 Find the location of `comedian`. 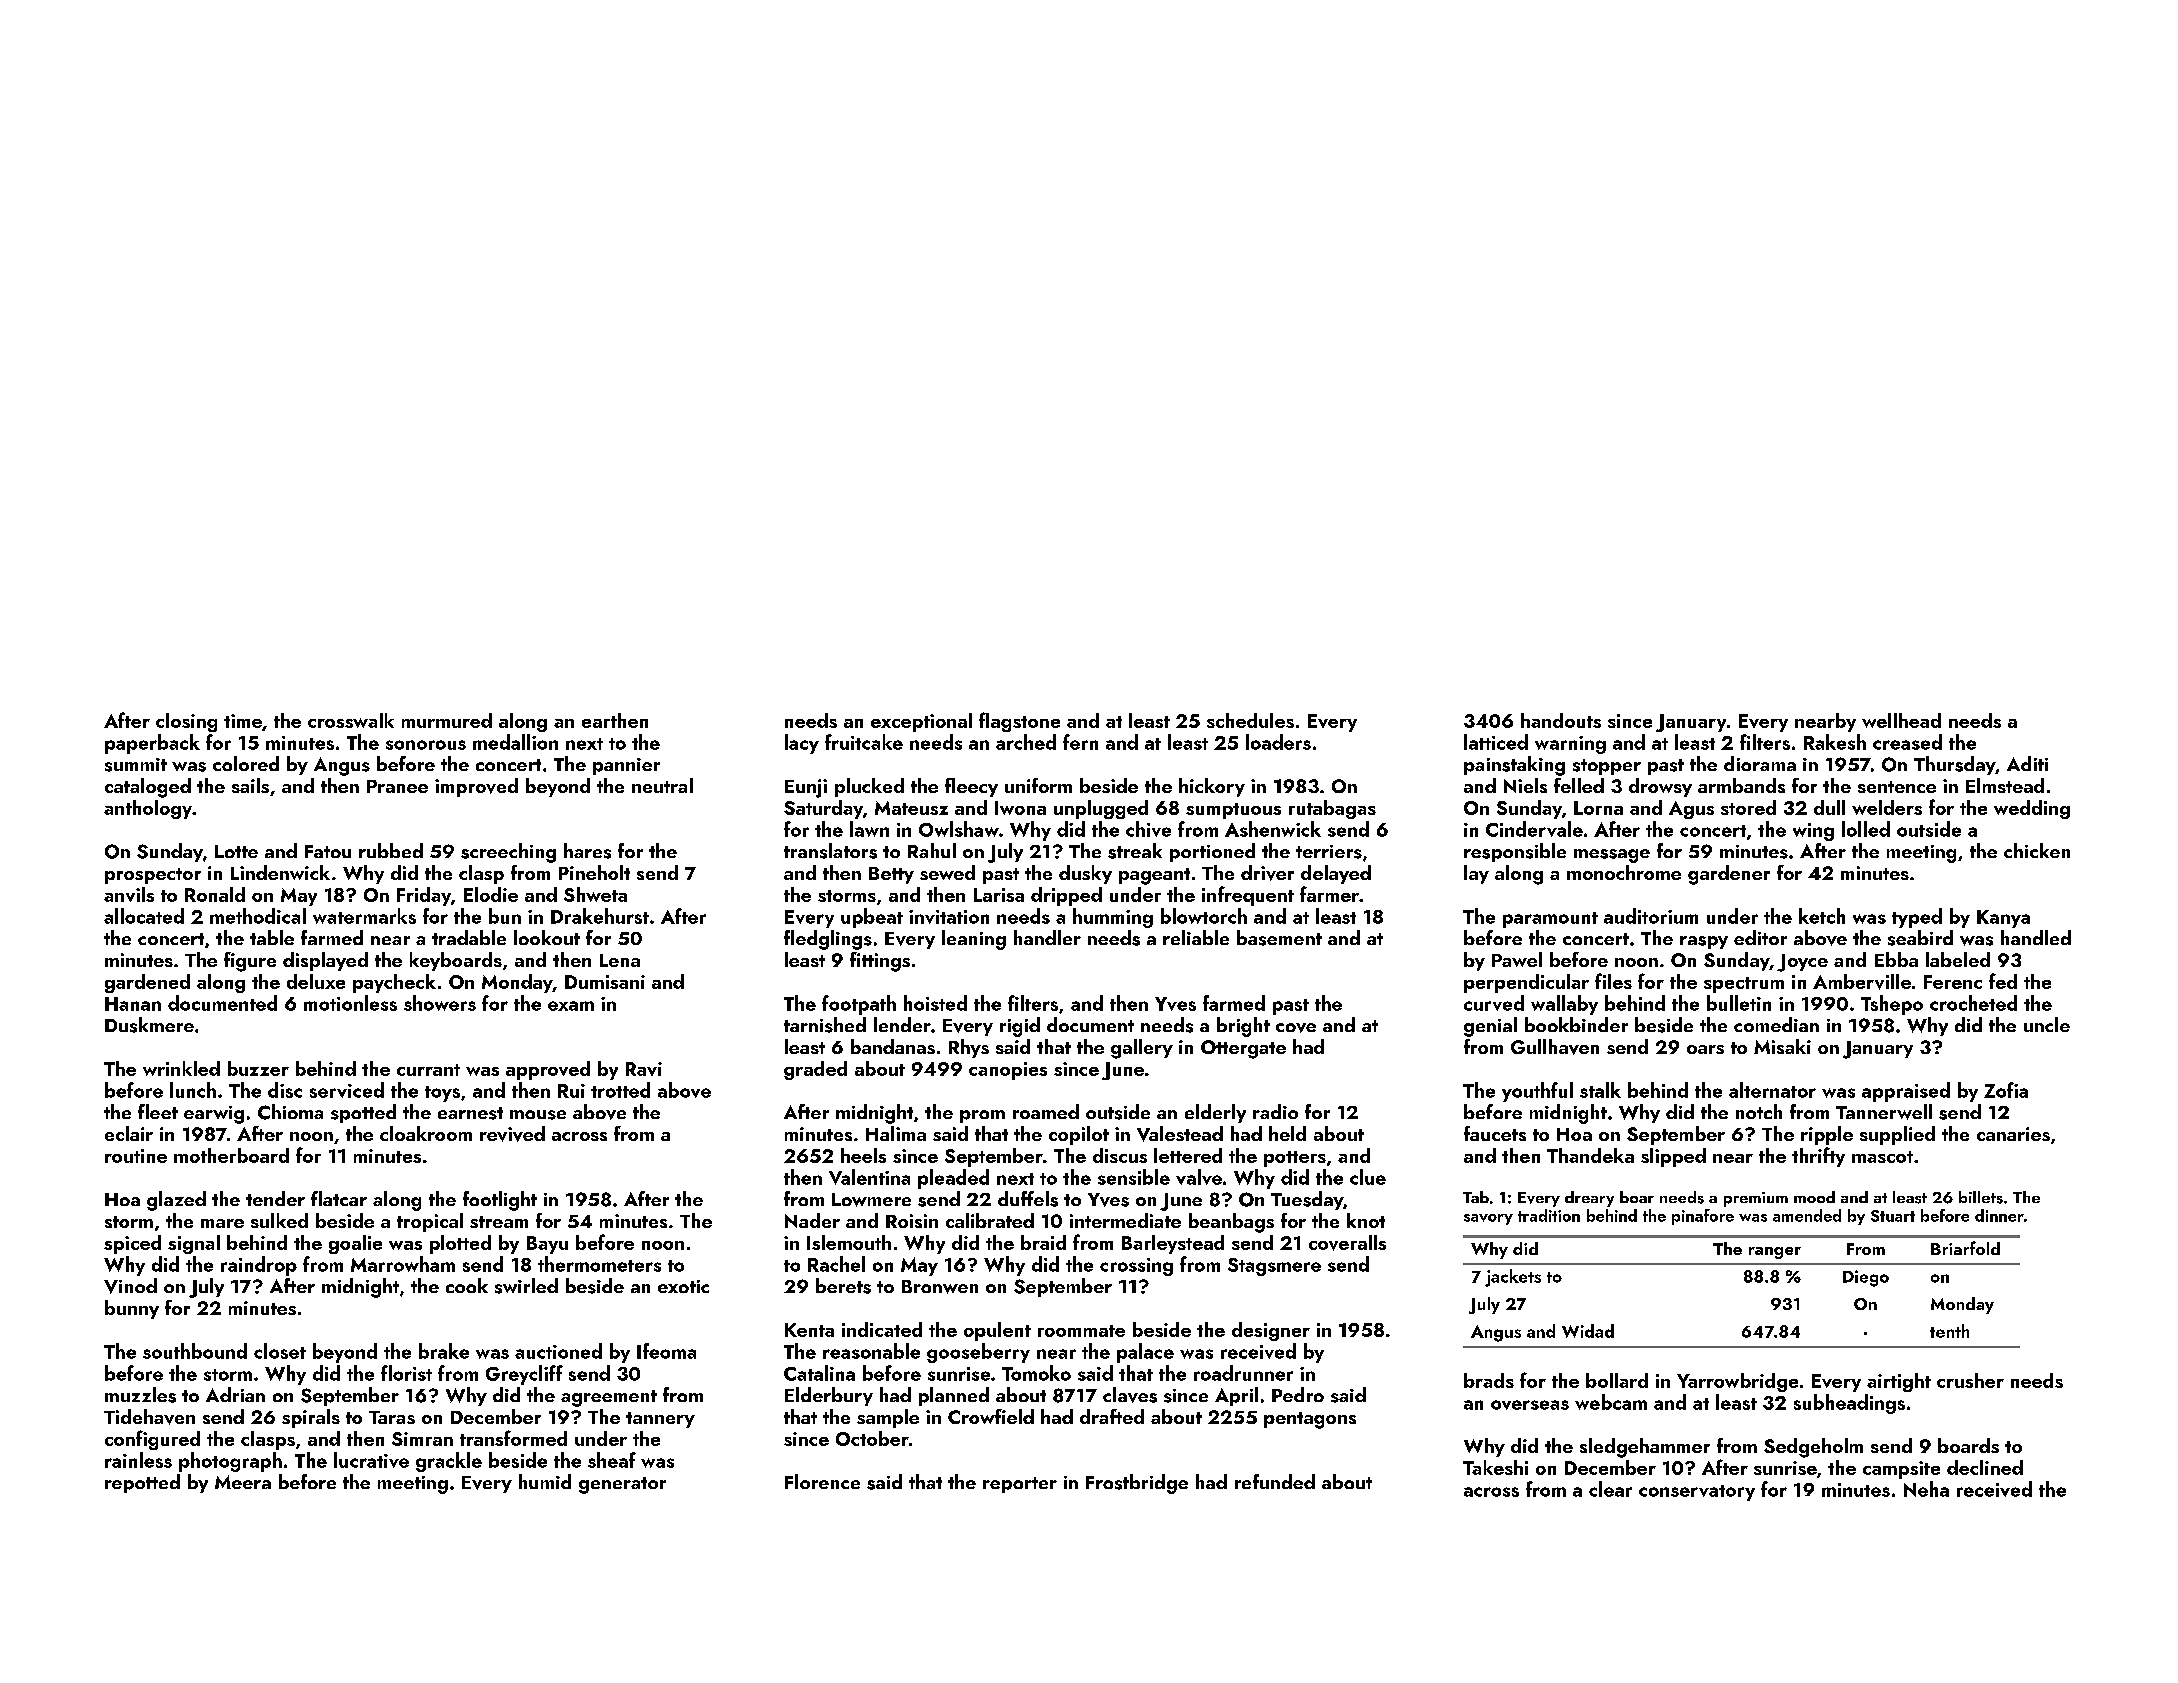

comedian is located at coordinates (1776, 1024).
